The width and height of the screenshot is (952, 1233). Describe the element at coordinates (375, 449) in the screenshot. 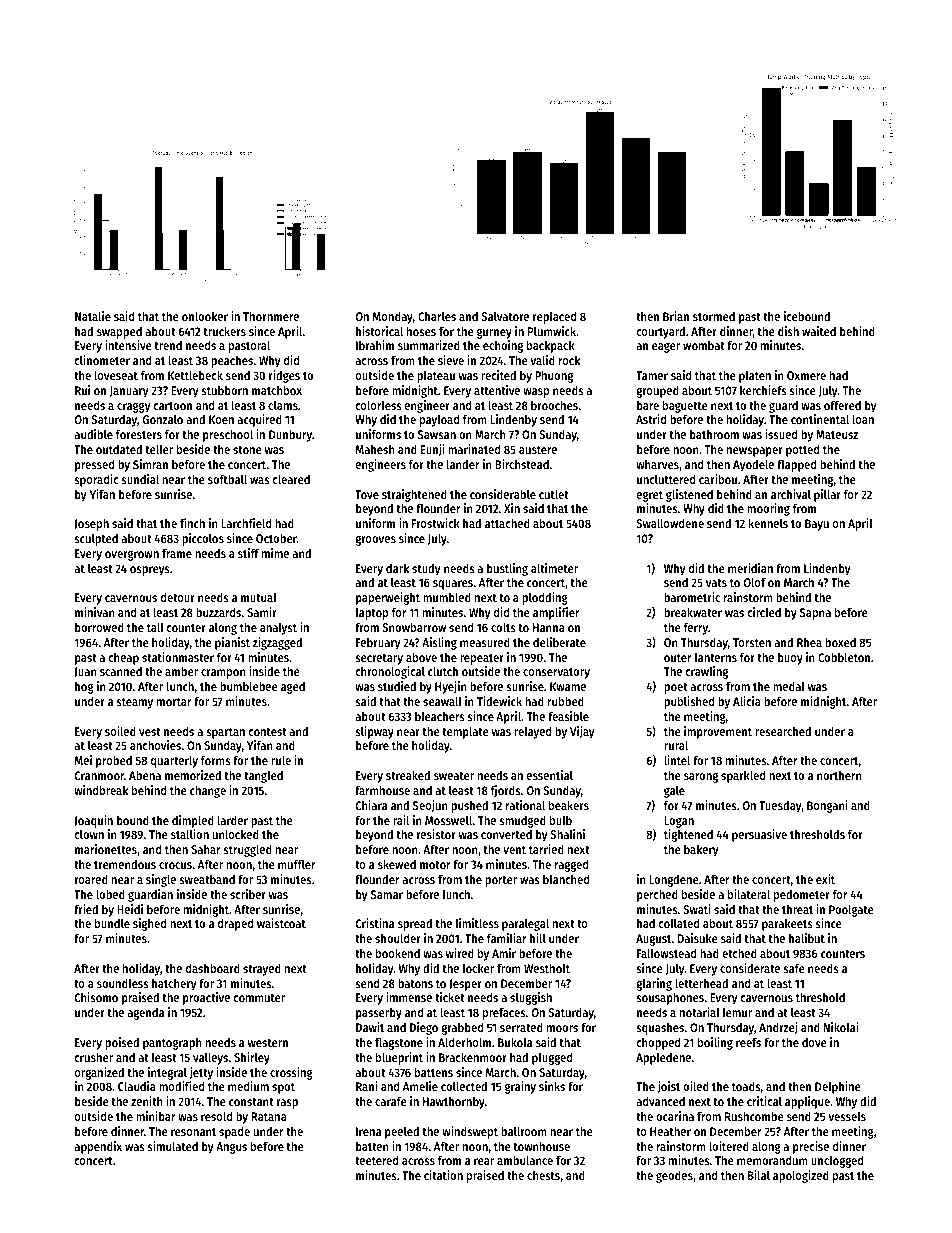

I see `Mahesh` at that location.
